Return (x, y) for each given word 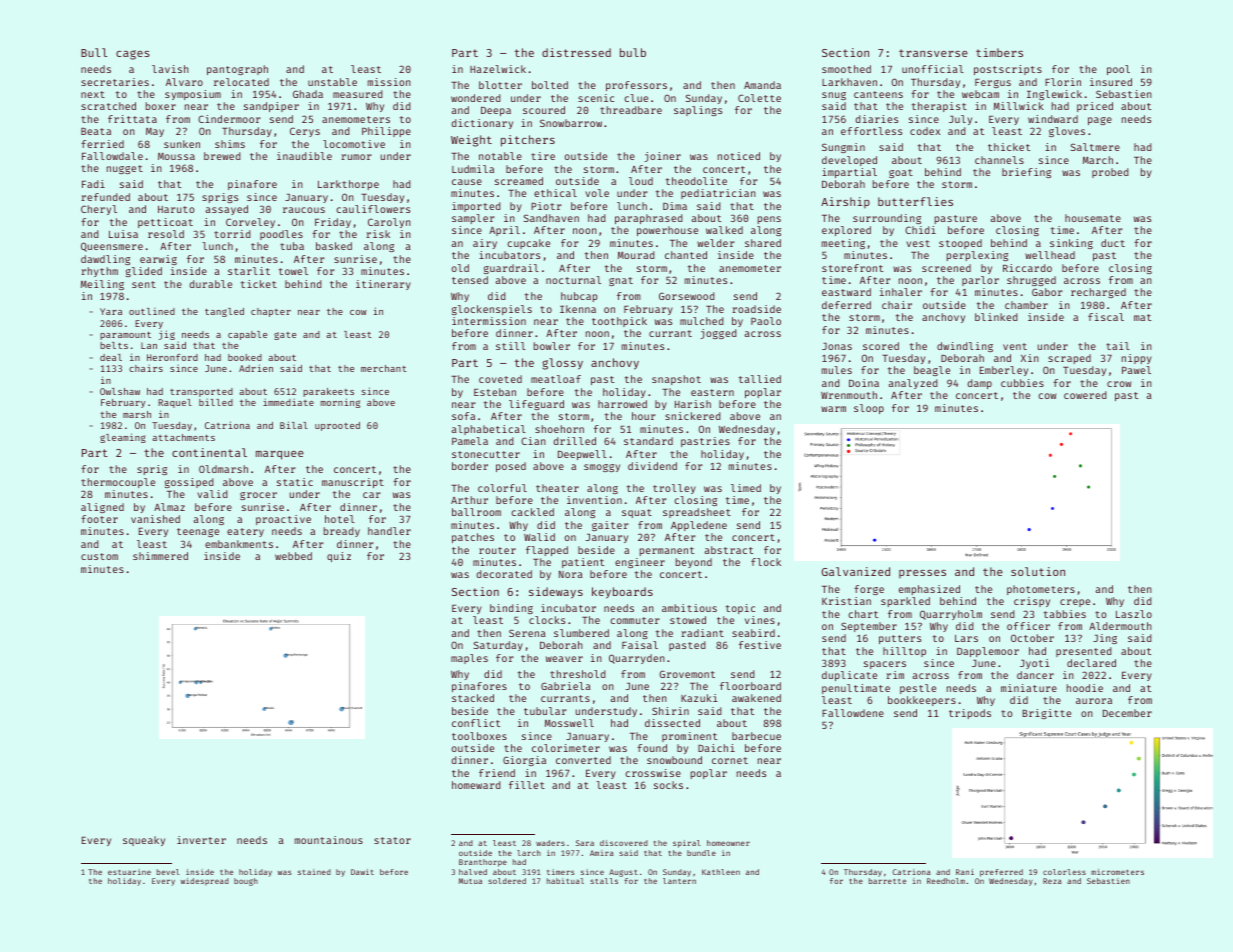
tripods (970, 714)
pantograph (237, 70)
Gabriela (566, 686)
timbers (999, 52)
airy (485, 244)
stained (314, 872)
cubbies (1022, 383)
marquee (280, 455)
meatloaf (556, 379)
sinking (1071, 244)
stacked (473, 698)
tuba (292, 246)
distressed (576, 52)
